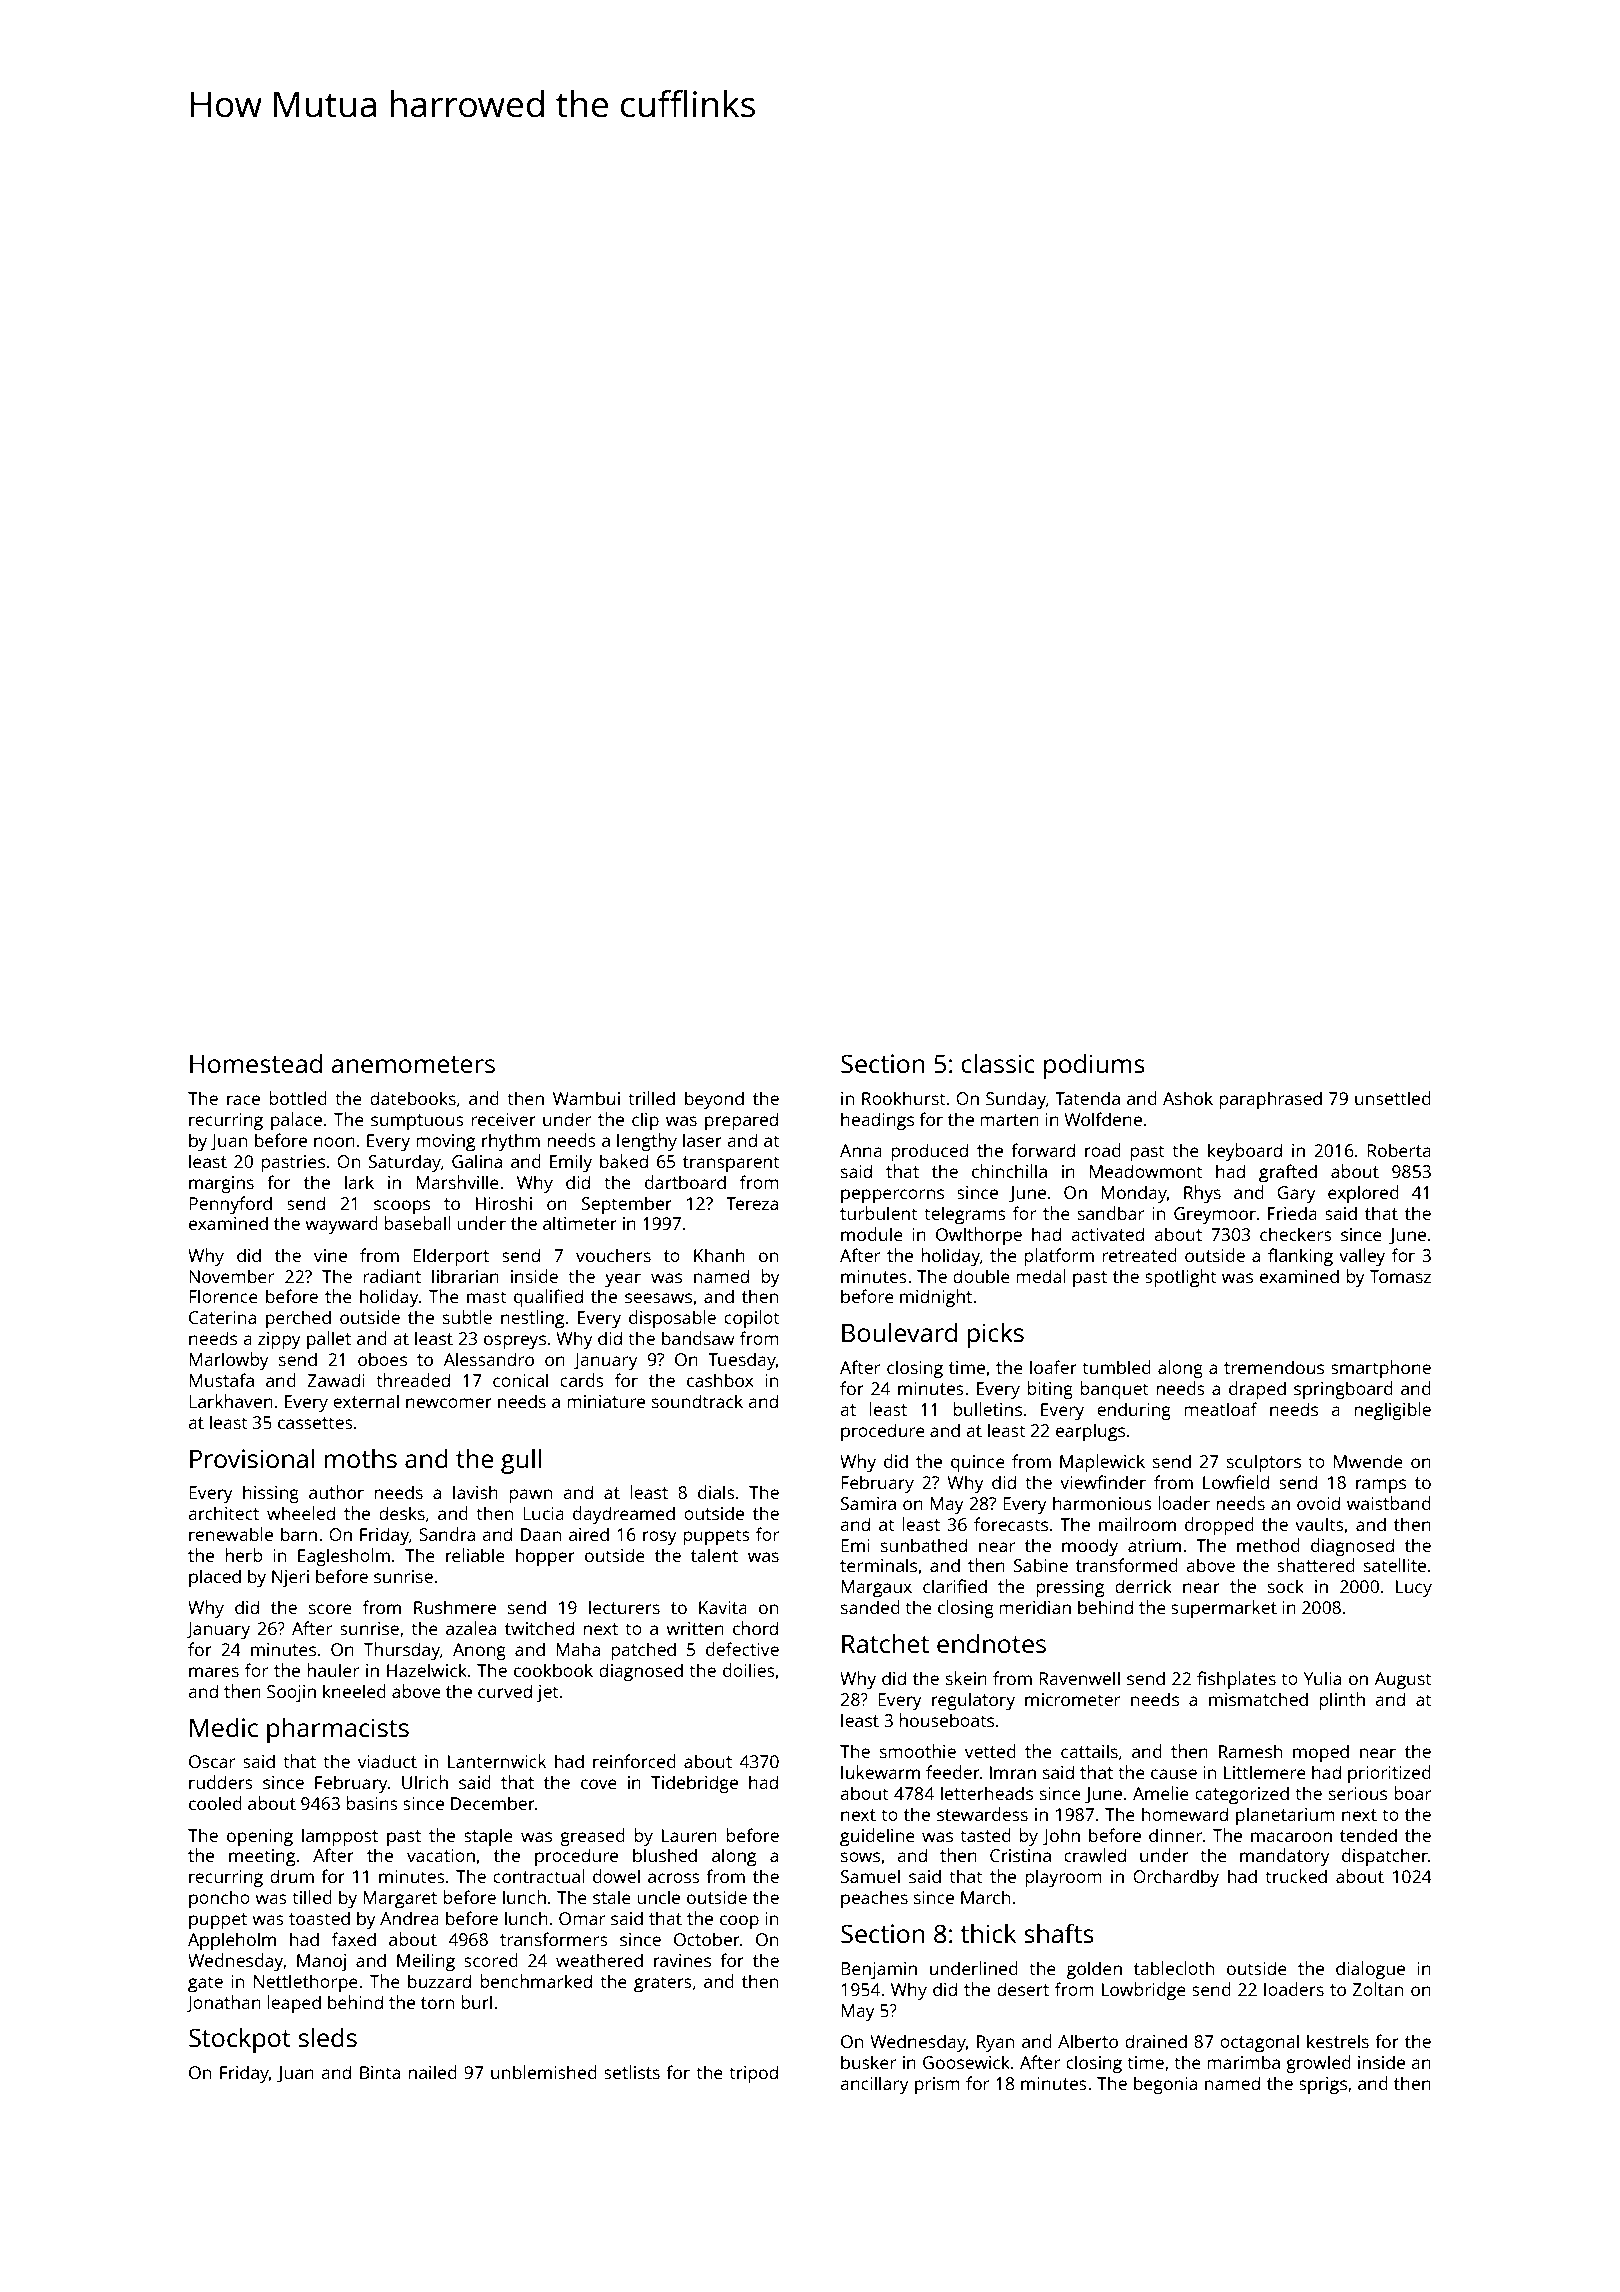 This page has width=1620, height=2292. Describe the element at coordinates (1389, 1774) in the page. I see `prioritized` at that location.
